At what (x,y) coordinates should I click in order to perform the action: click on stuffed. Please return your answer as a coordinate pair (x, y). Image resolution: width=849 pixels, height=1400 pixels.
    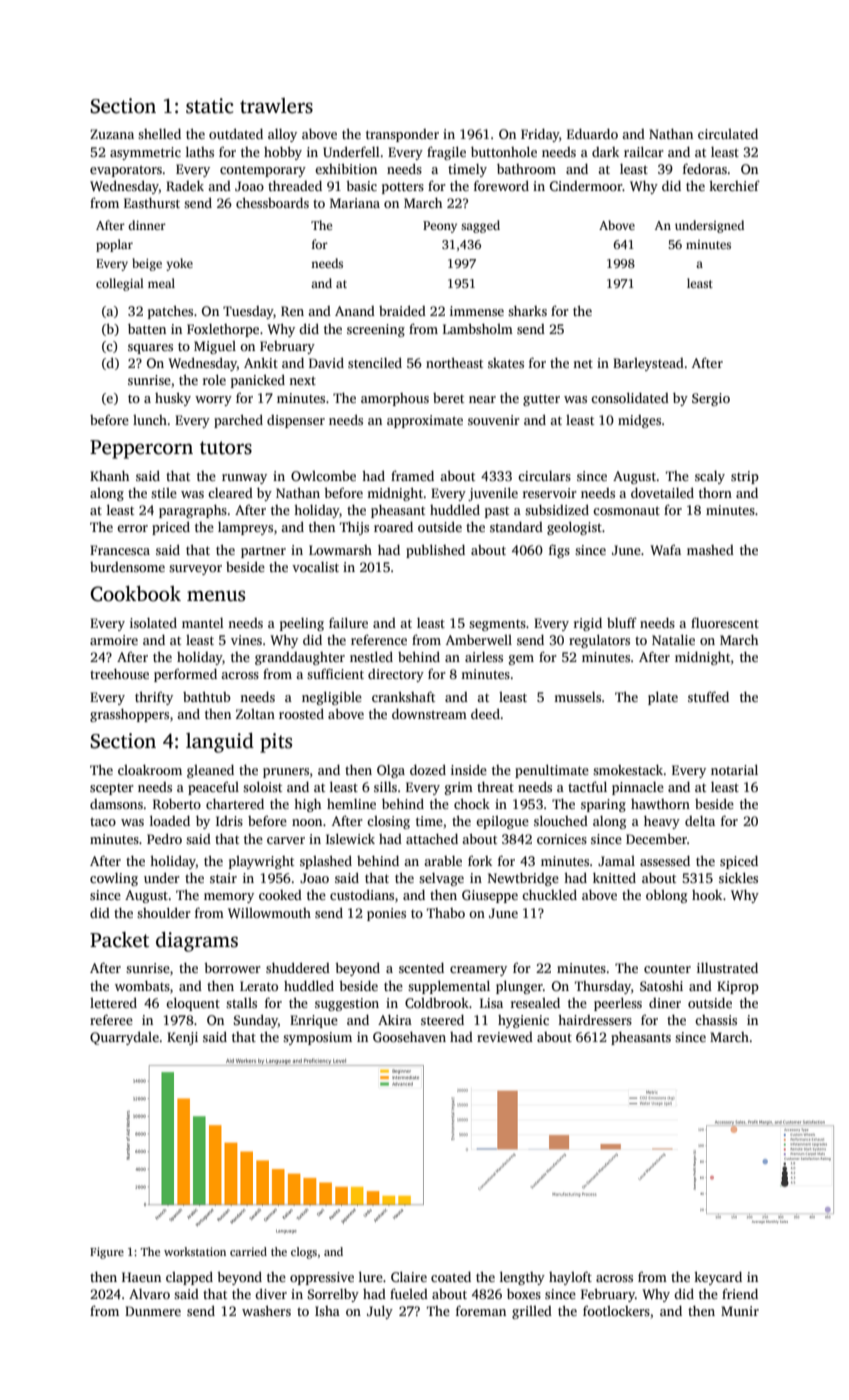
    Looking at the image, I should click on (708, 696).
